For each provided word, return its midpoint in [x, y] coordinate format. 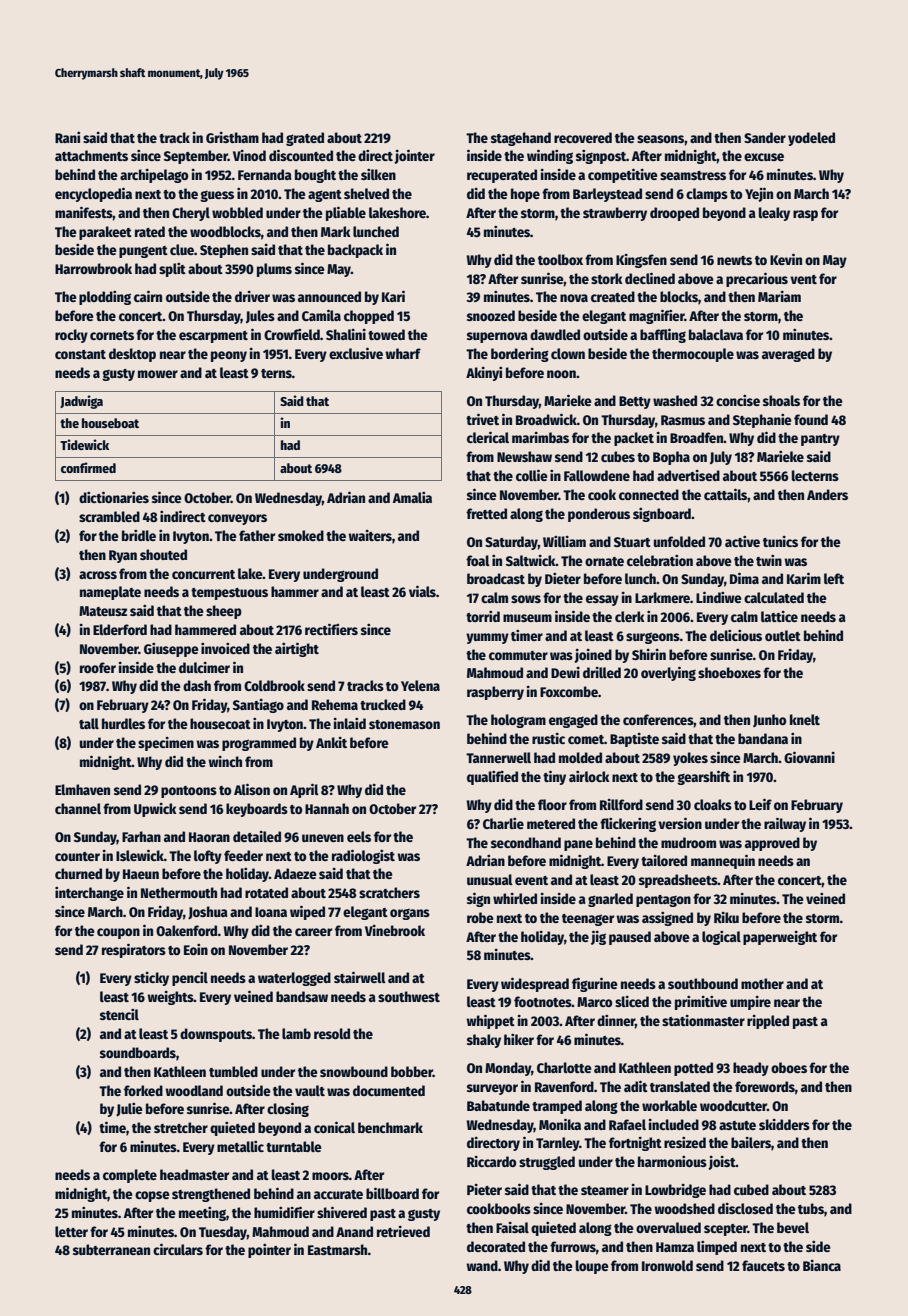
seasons [660, 139]
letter [71, 1231]
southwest [409, 996]
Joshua [208, 913]
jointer [414, 156]
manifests [84, 212]
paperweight [780, 938]
